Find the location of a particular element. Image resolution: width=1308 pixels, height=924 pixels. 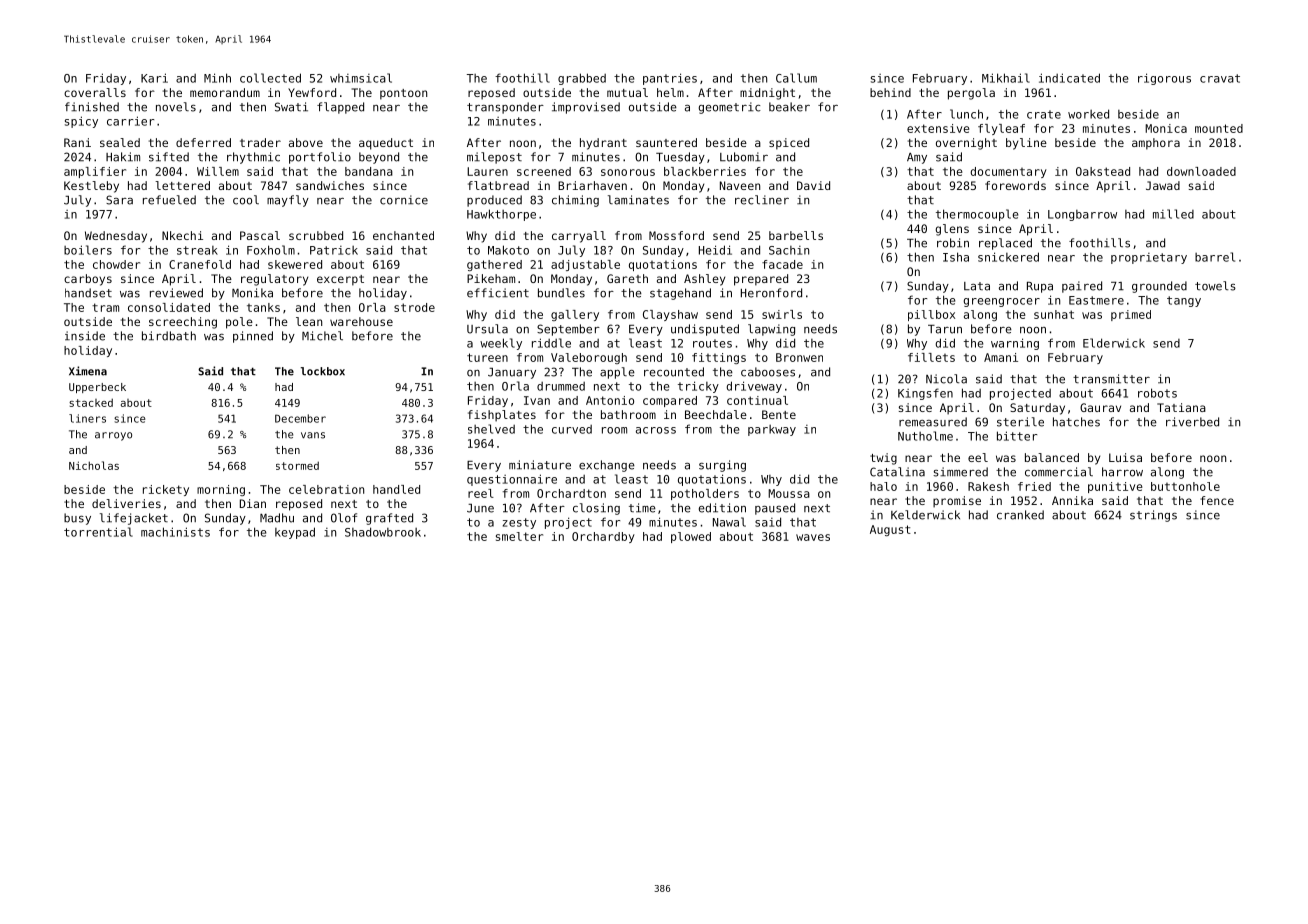

Minh is located at coordinates (217, 78).
